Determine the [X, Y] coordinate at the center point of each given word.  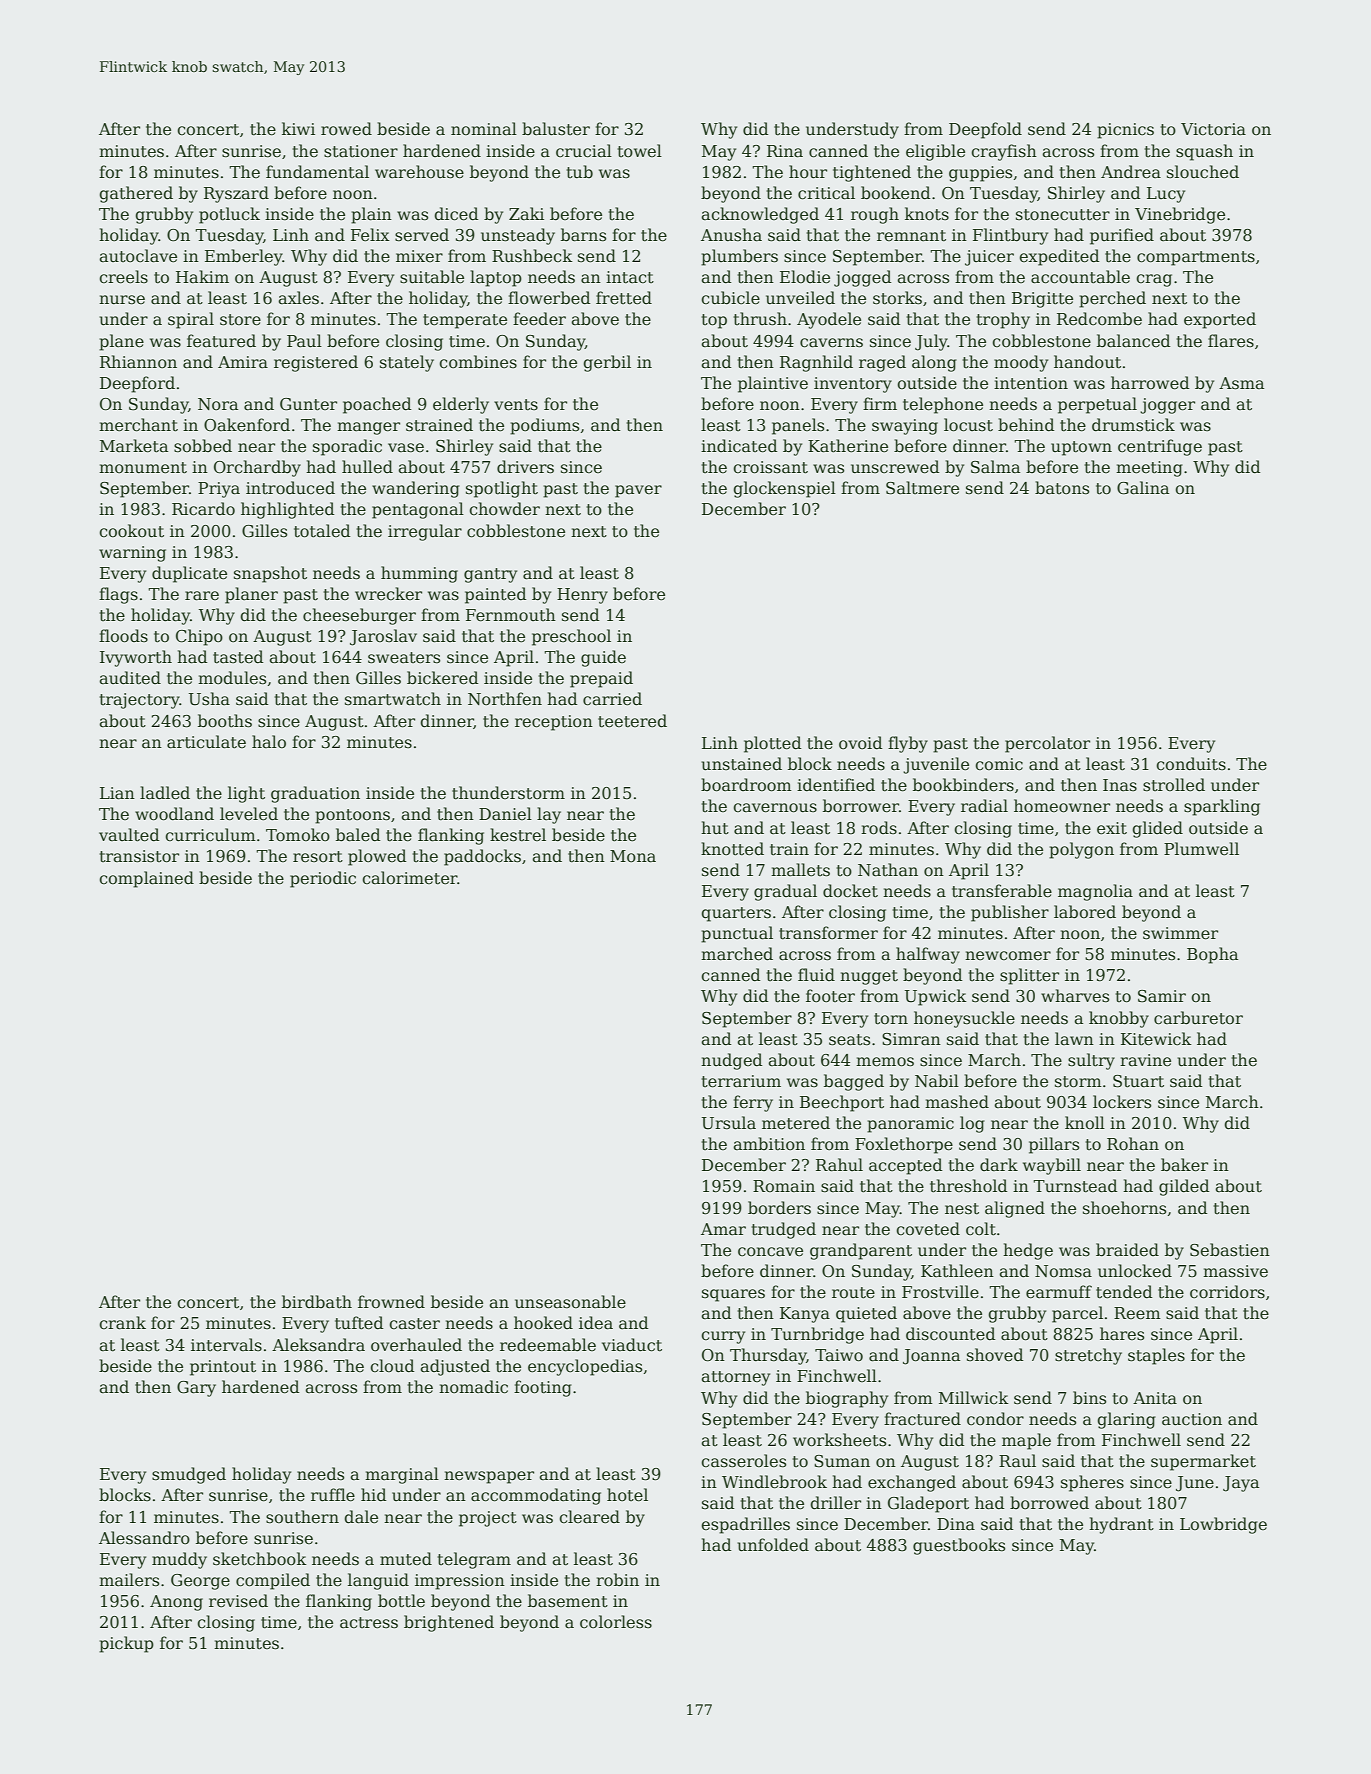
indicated [739, 446]
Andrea [1131, 172]
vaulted [129, 835]
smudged [189, 1475]
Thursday [768, 1356]
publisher [1010, 913]
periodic [323, 879]
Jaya [1241, 1484]
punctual [737, 934]
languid [378, 1581]
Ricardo [203, 509]
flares [1231, 341]
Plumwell [1201, 849]
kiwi [298, 128]
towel [640, 150]
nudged [732, 1061]
